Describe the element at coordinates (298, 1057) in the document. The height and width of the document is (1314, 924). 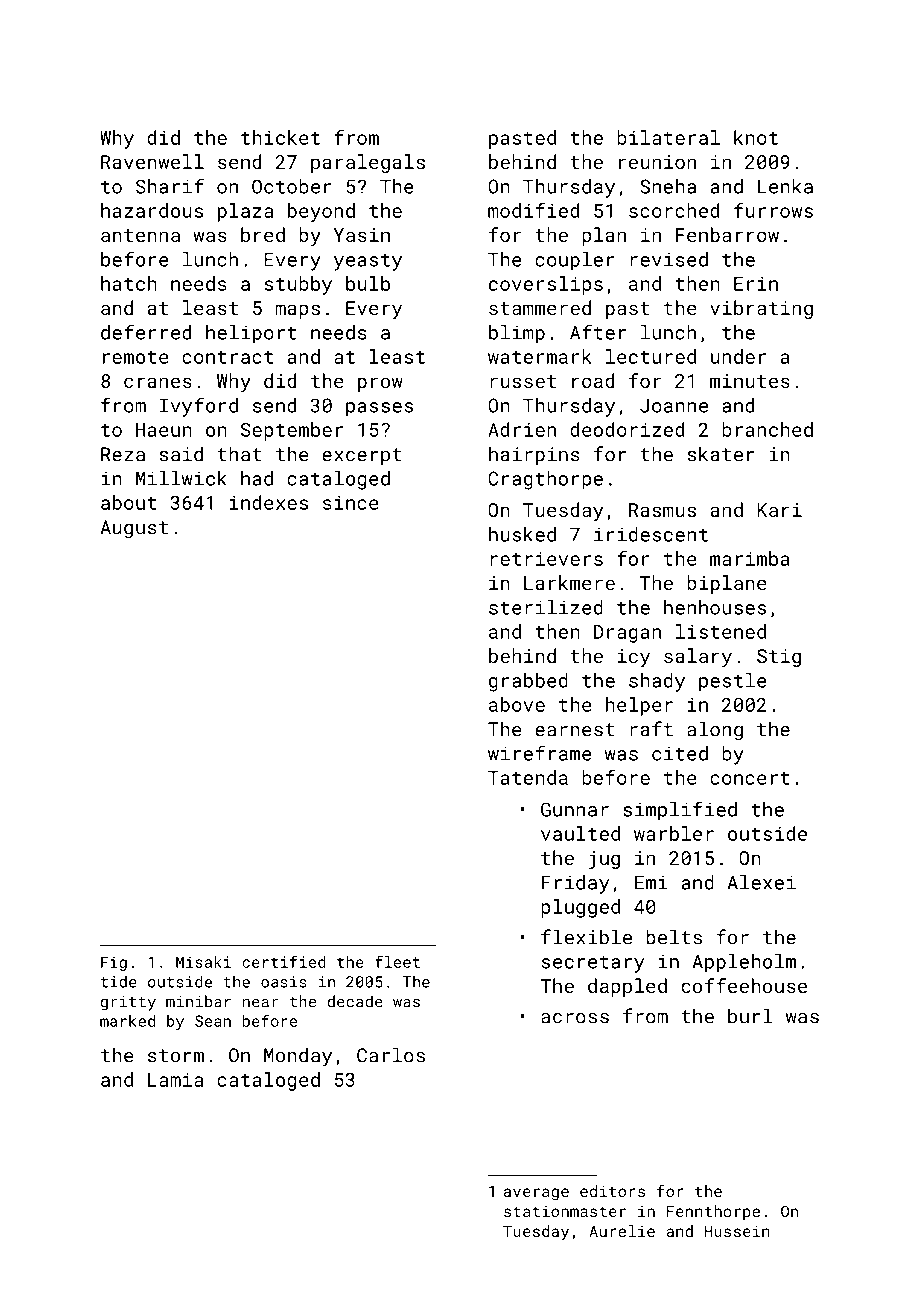
I see `Monday` at that location.
